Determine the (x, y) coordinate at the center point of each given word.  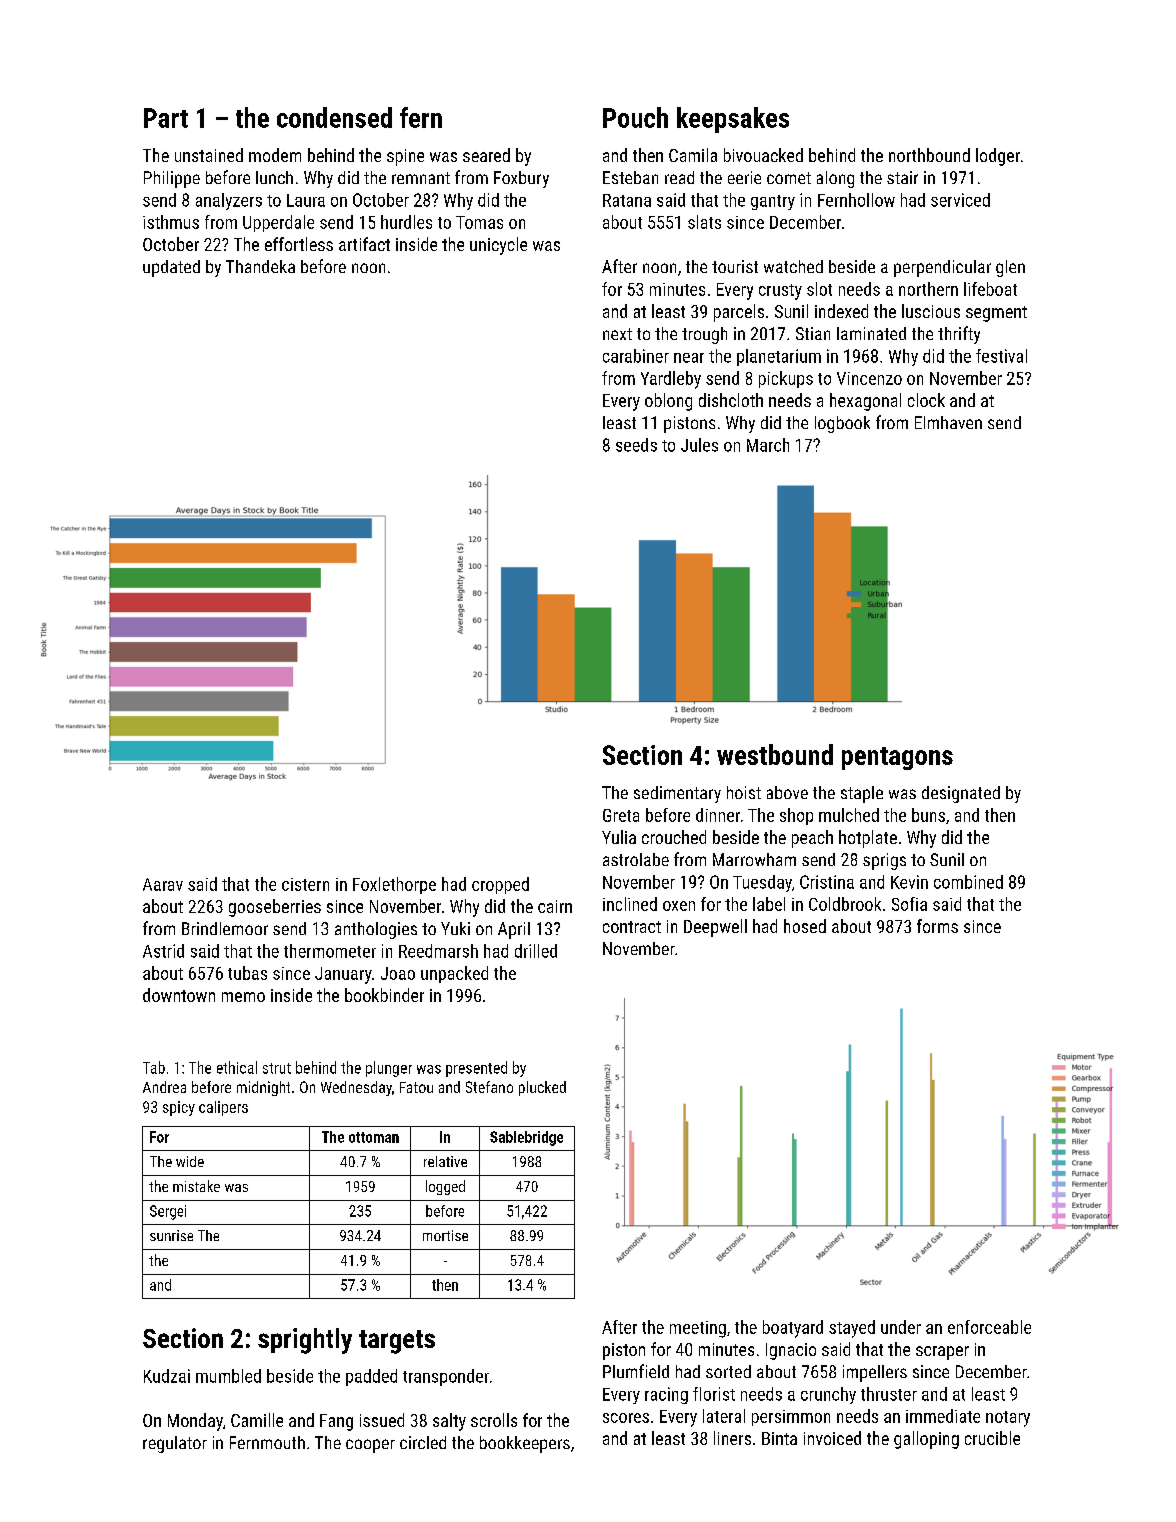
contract (632, 927)
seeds (636, 445)
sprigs (884, 861)
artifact (364, 244)
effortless (299, 244)
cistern (305, 884)
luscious (931, 311)
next (617, 334)
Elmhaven (948, 422)
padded (371, 1377)
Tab (154, 1067)
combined (968, 882)
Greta (621, 815)
